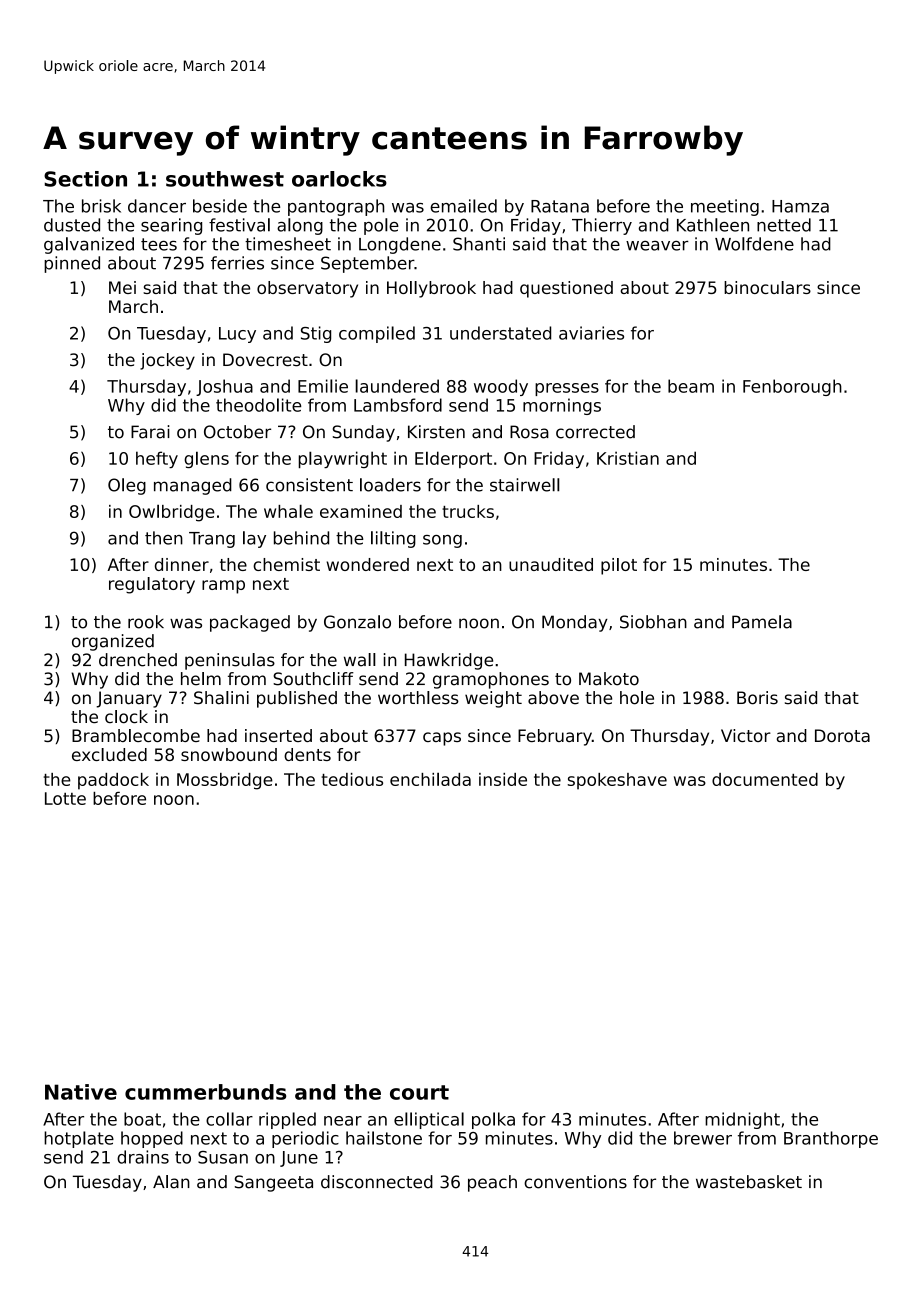  What do you see at coordinates (691, 386) in the screenshot?
I see `beam` at bounding box center [691, 386].
